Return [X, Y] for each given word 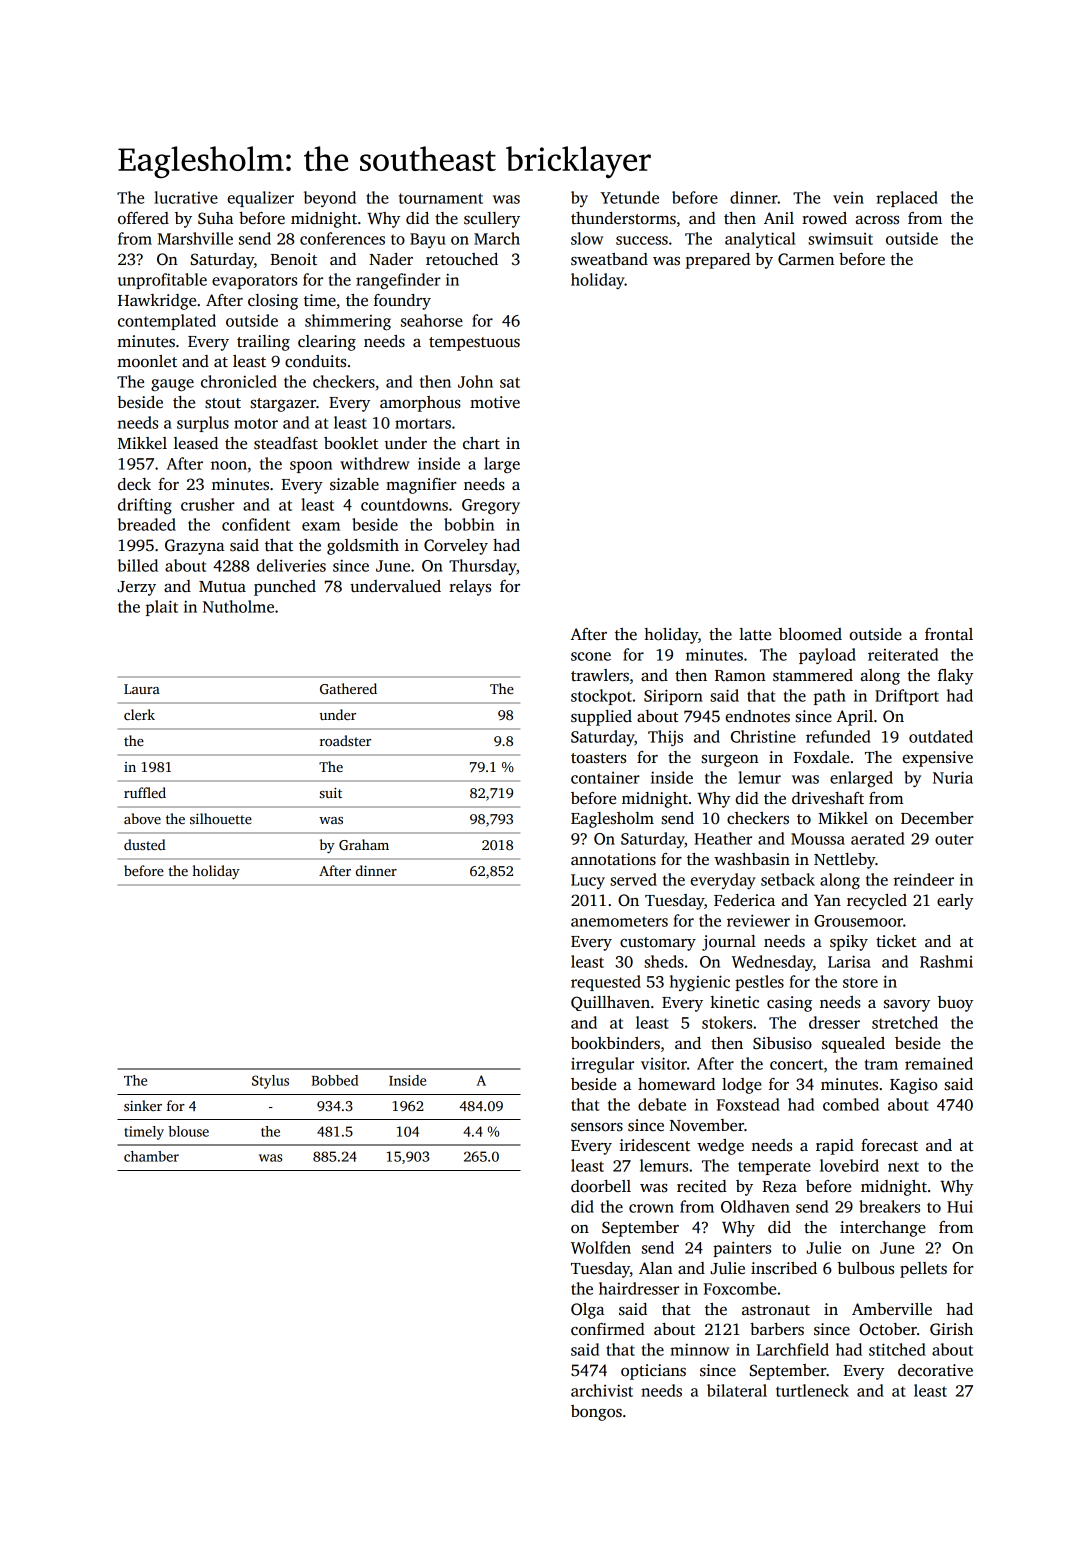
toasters [598, 758]
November [707, 1125]
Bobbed [335, 1080]
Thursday [483, 567]
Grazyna [194, 547]
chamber [151, 1156]
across [877, 220]
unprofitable [162, 281]
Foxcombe [739, 1288]
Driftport [907, 697]
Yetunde [629, 197]
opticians [653, 1372]
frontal [949, 634]
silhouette [221, 818]
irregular [602, 1065]
